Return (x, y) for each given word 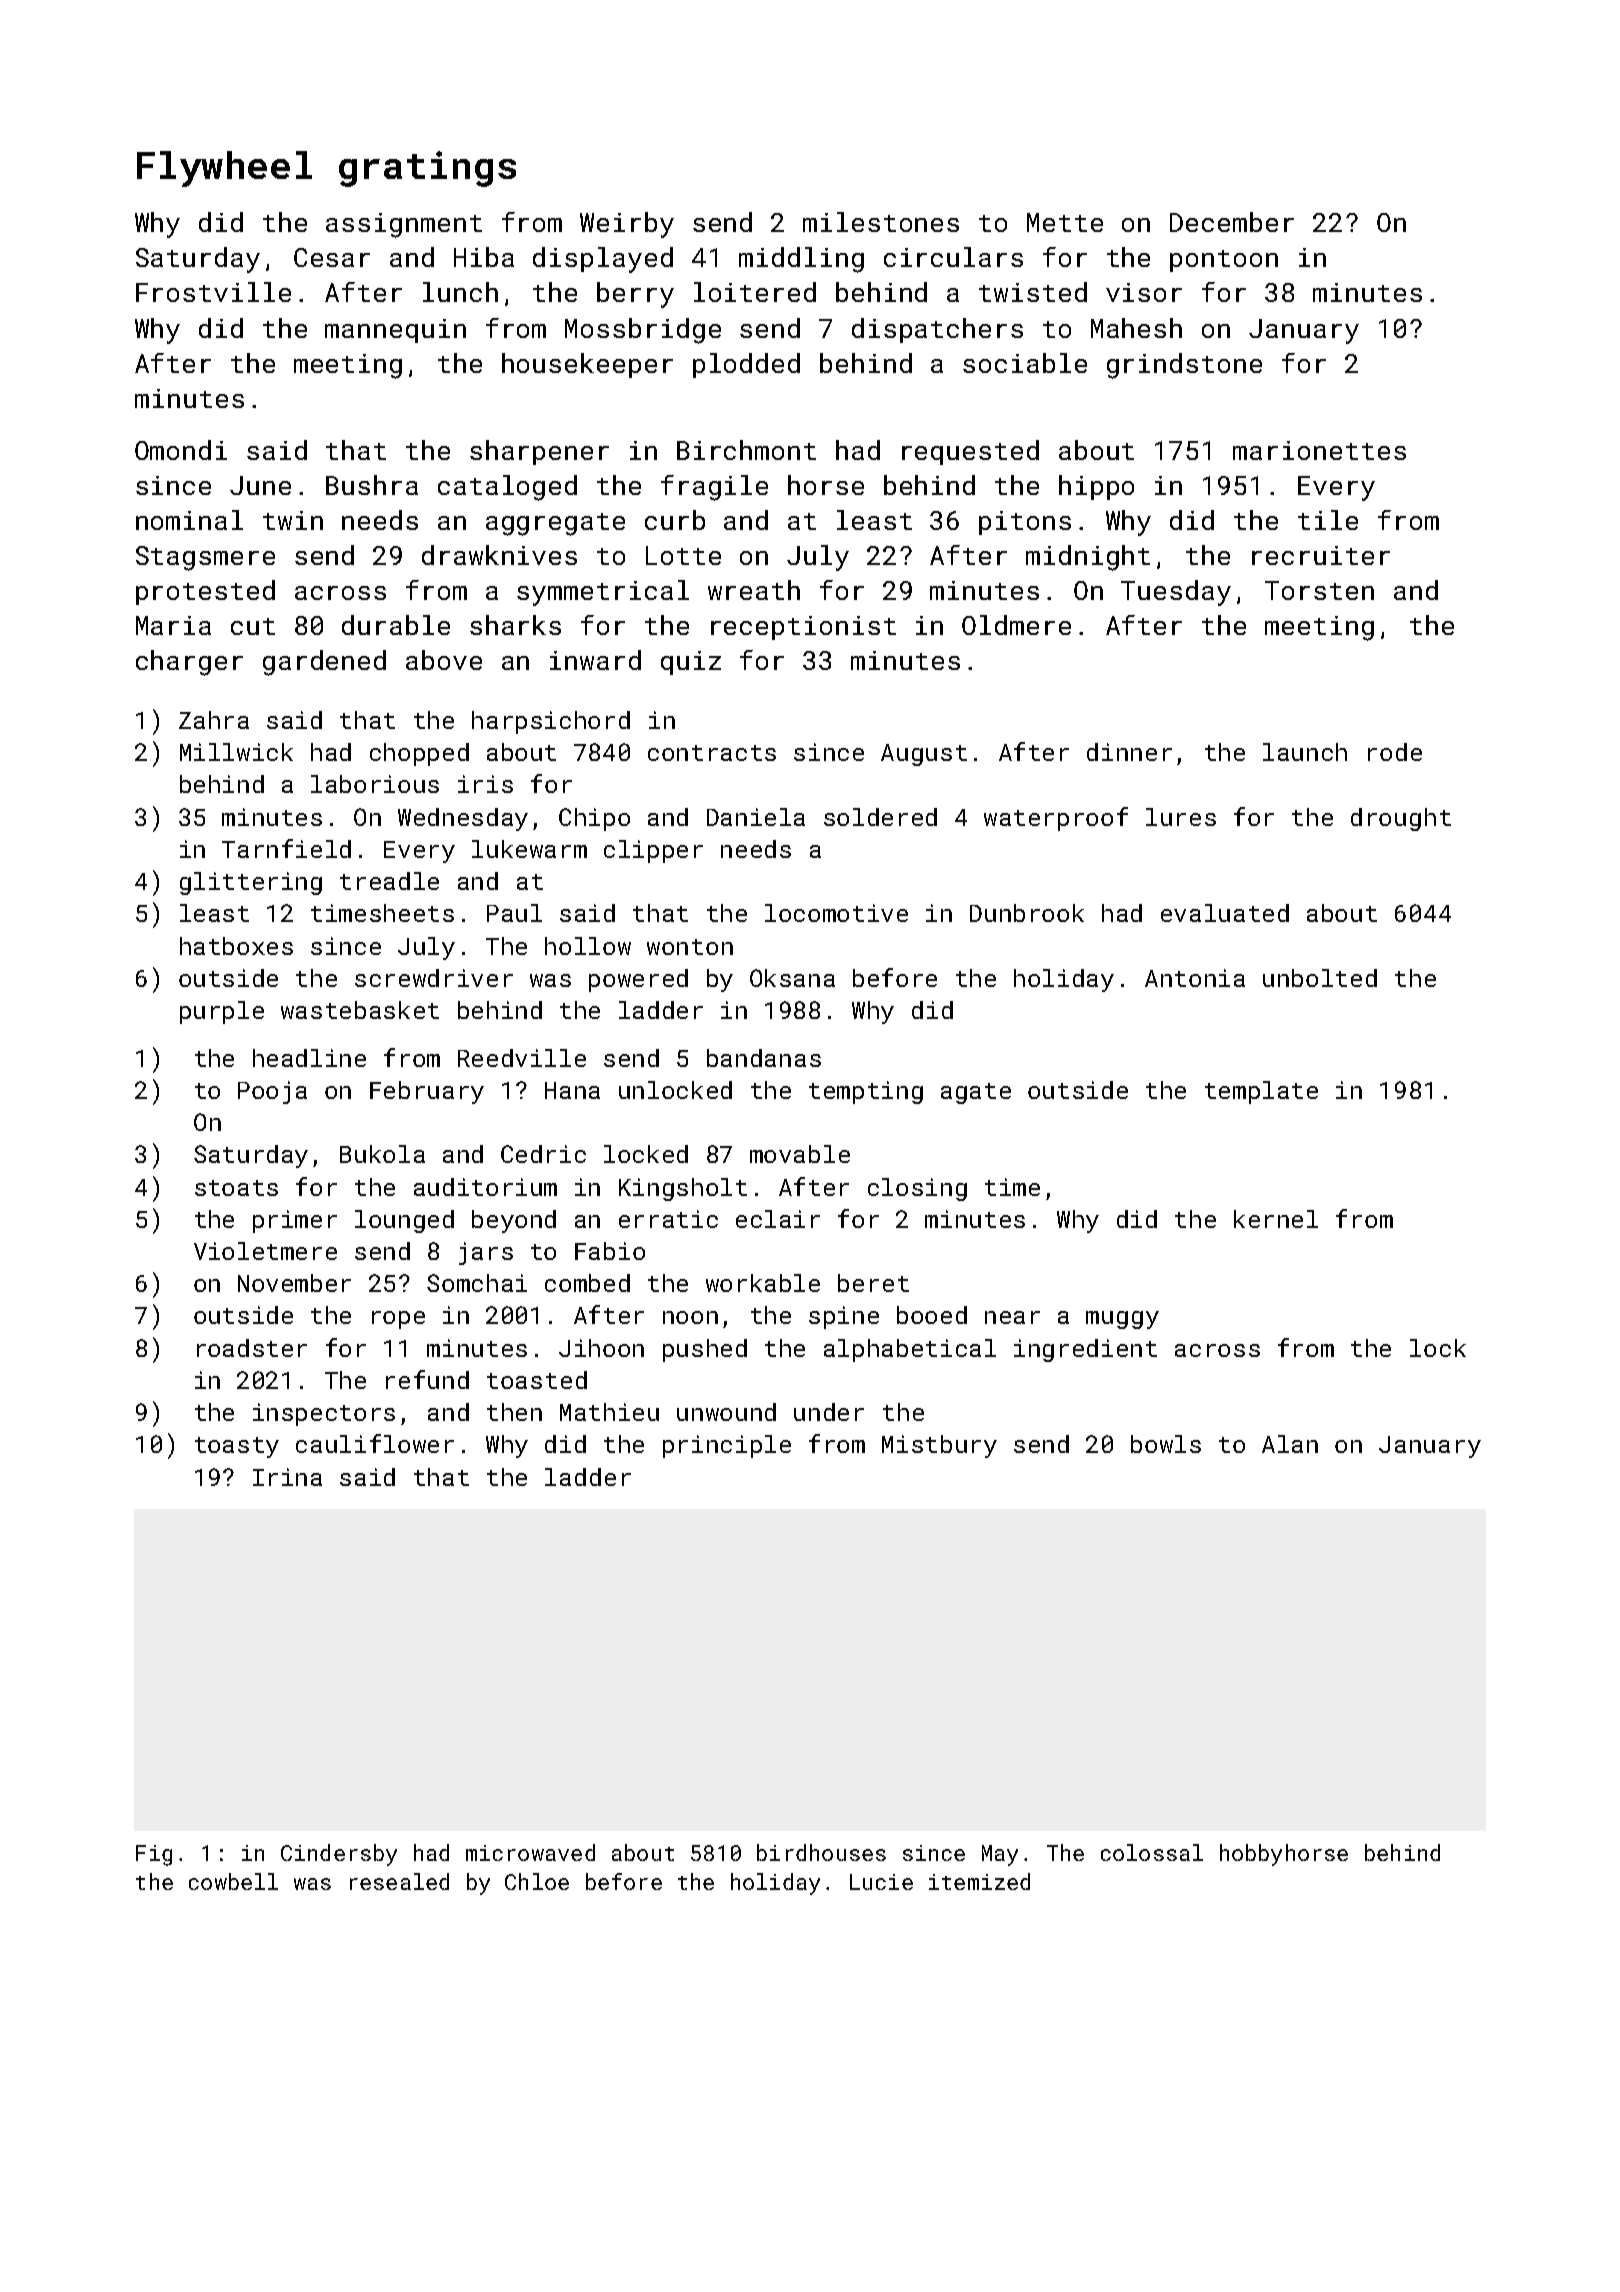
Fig (154, 1855)
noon (690, 1317)
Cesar (332, 257)
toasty (237, 1447)
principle (727, 1446)
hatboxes (236, 946)
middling (801, 260)
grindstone (1184, 366)
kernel (1276, 1219)
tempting (866, 1092)
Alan (1290, 1444)
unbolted (1320, 978)
